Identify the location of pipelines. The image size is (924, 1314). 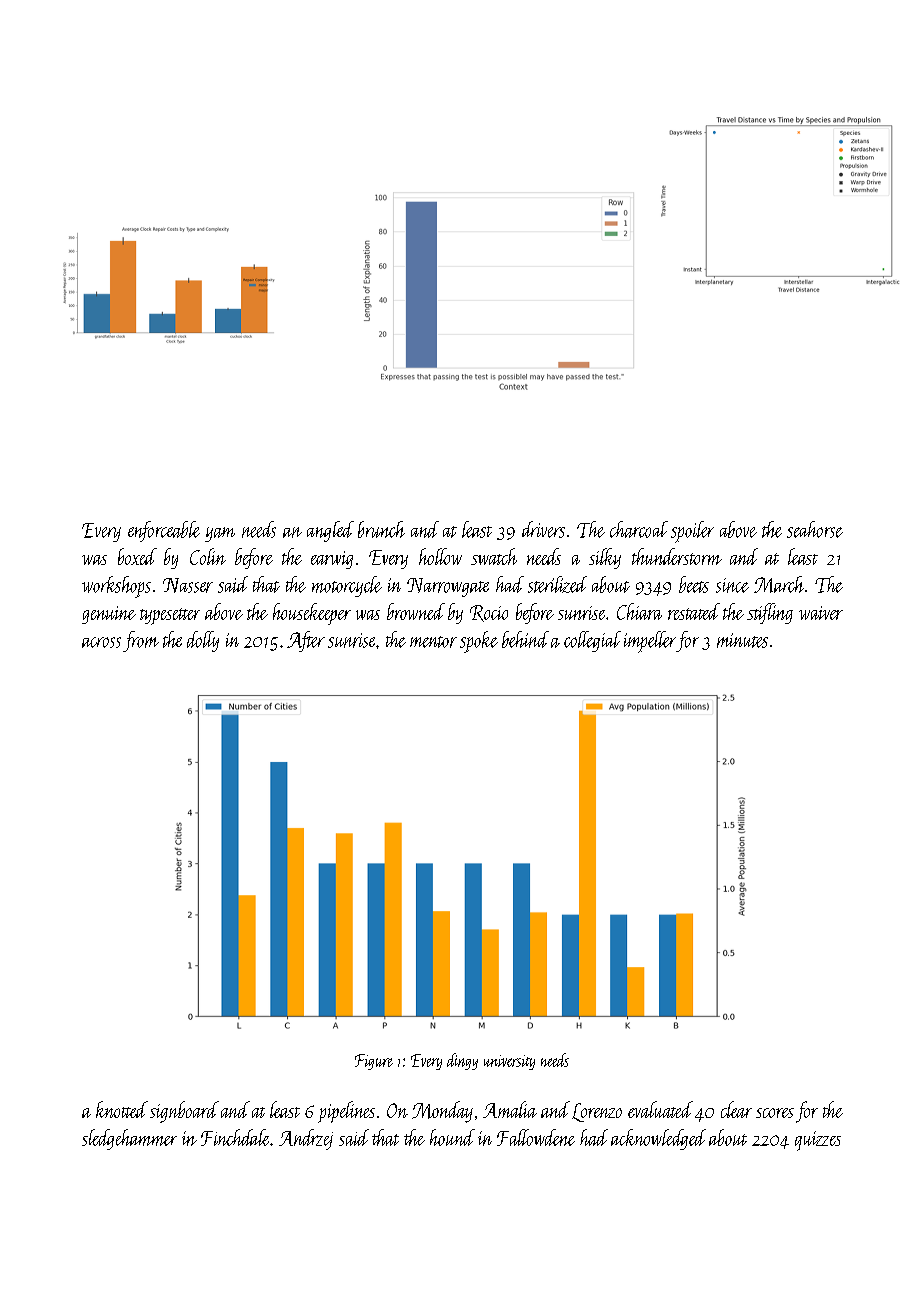
(346, 1112).
